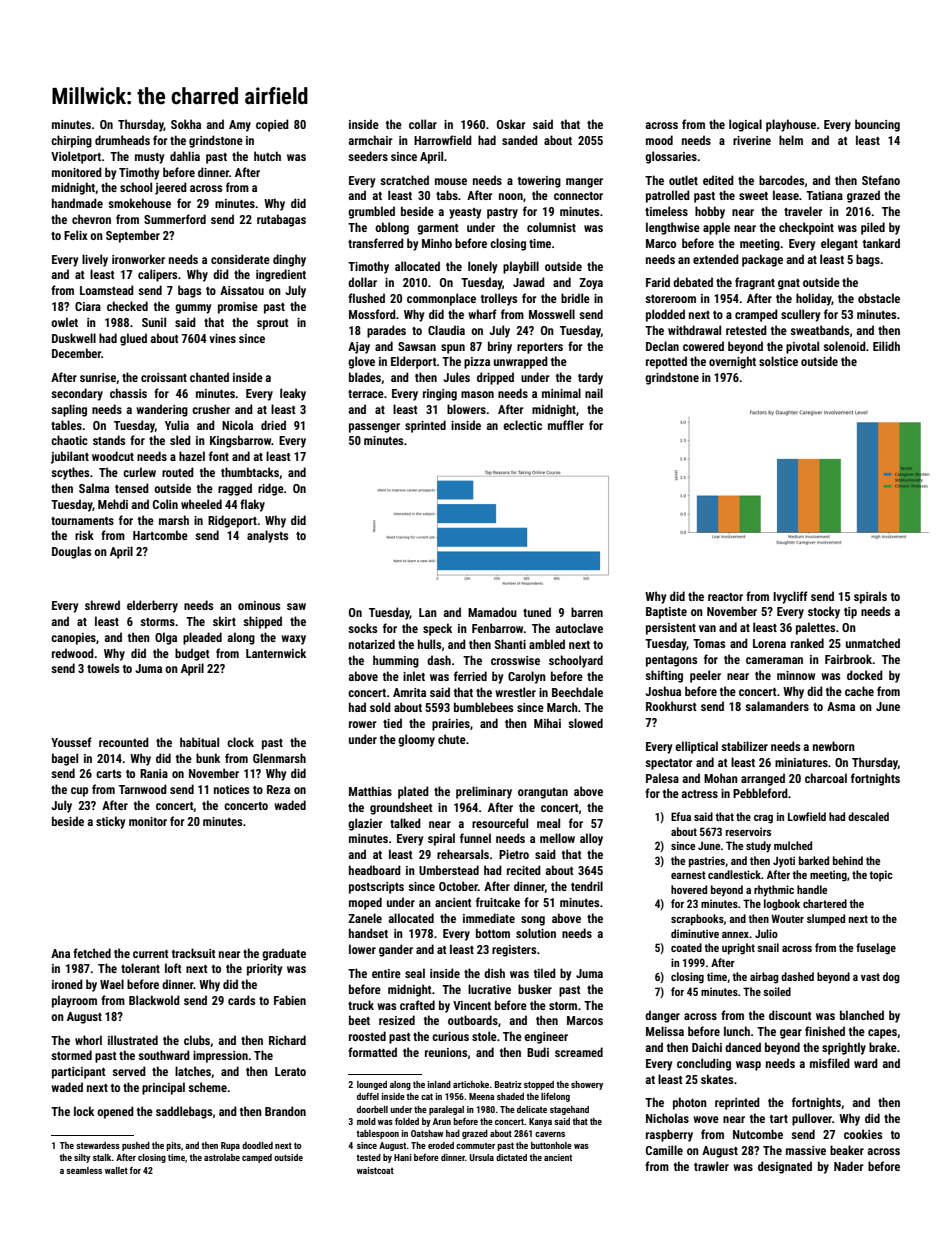 The height and width of the document is (1233, 952). What do you see at coordinates (859, 691) in the document?
I see `cache` at bounding box center [859, 691].
